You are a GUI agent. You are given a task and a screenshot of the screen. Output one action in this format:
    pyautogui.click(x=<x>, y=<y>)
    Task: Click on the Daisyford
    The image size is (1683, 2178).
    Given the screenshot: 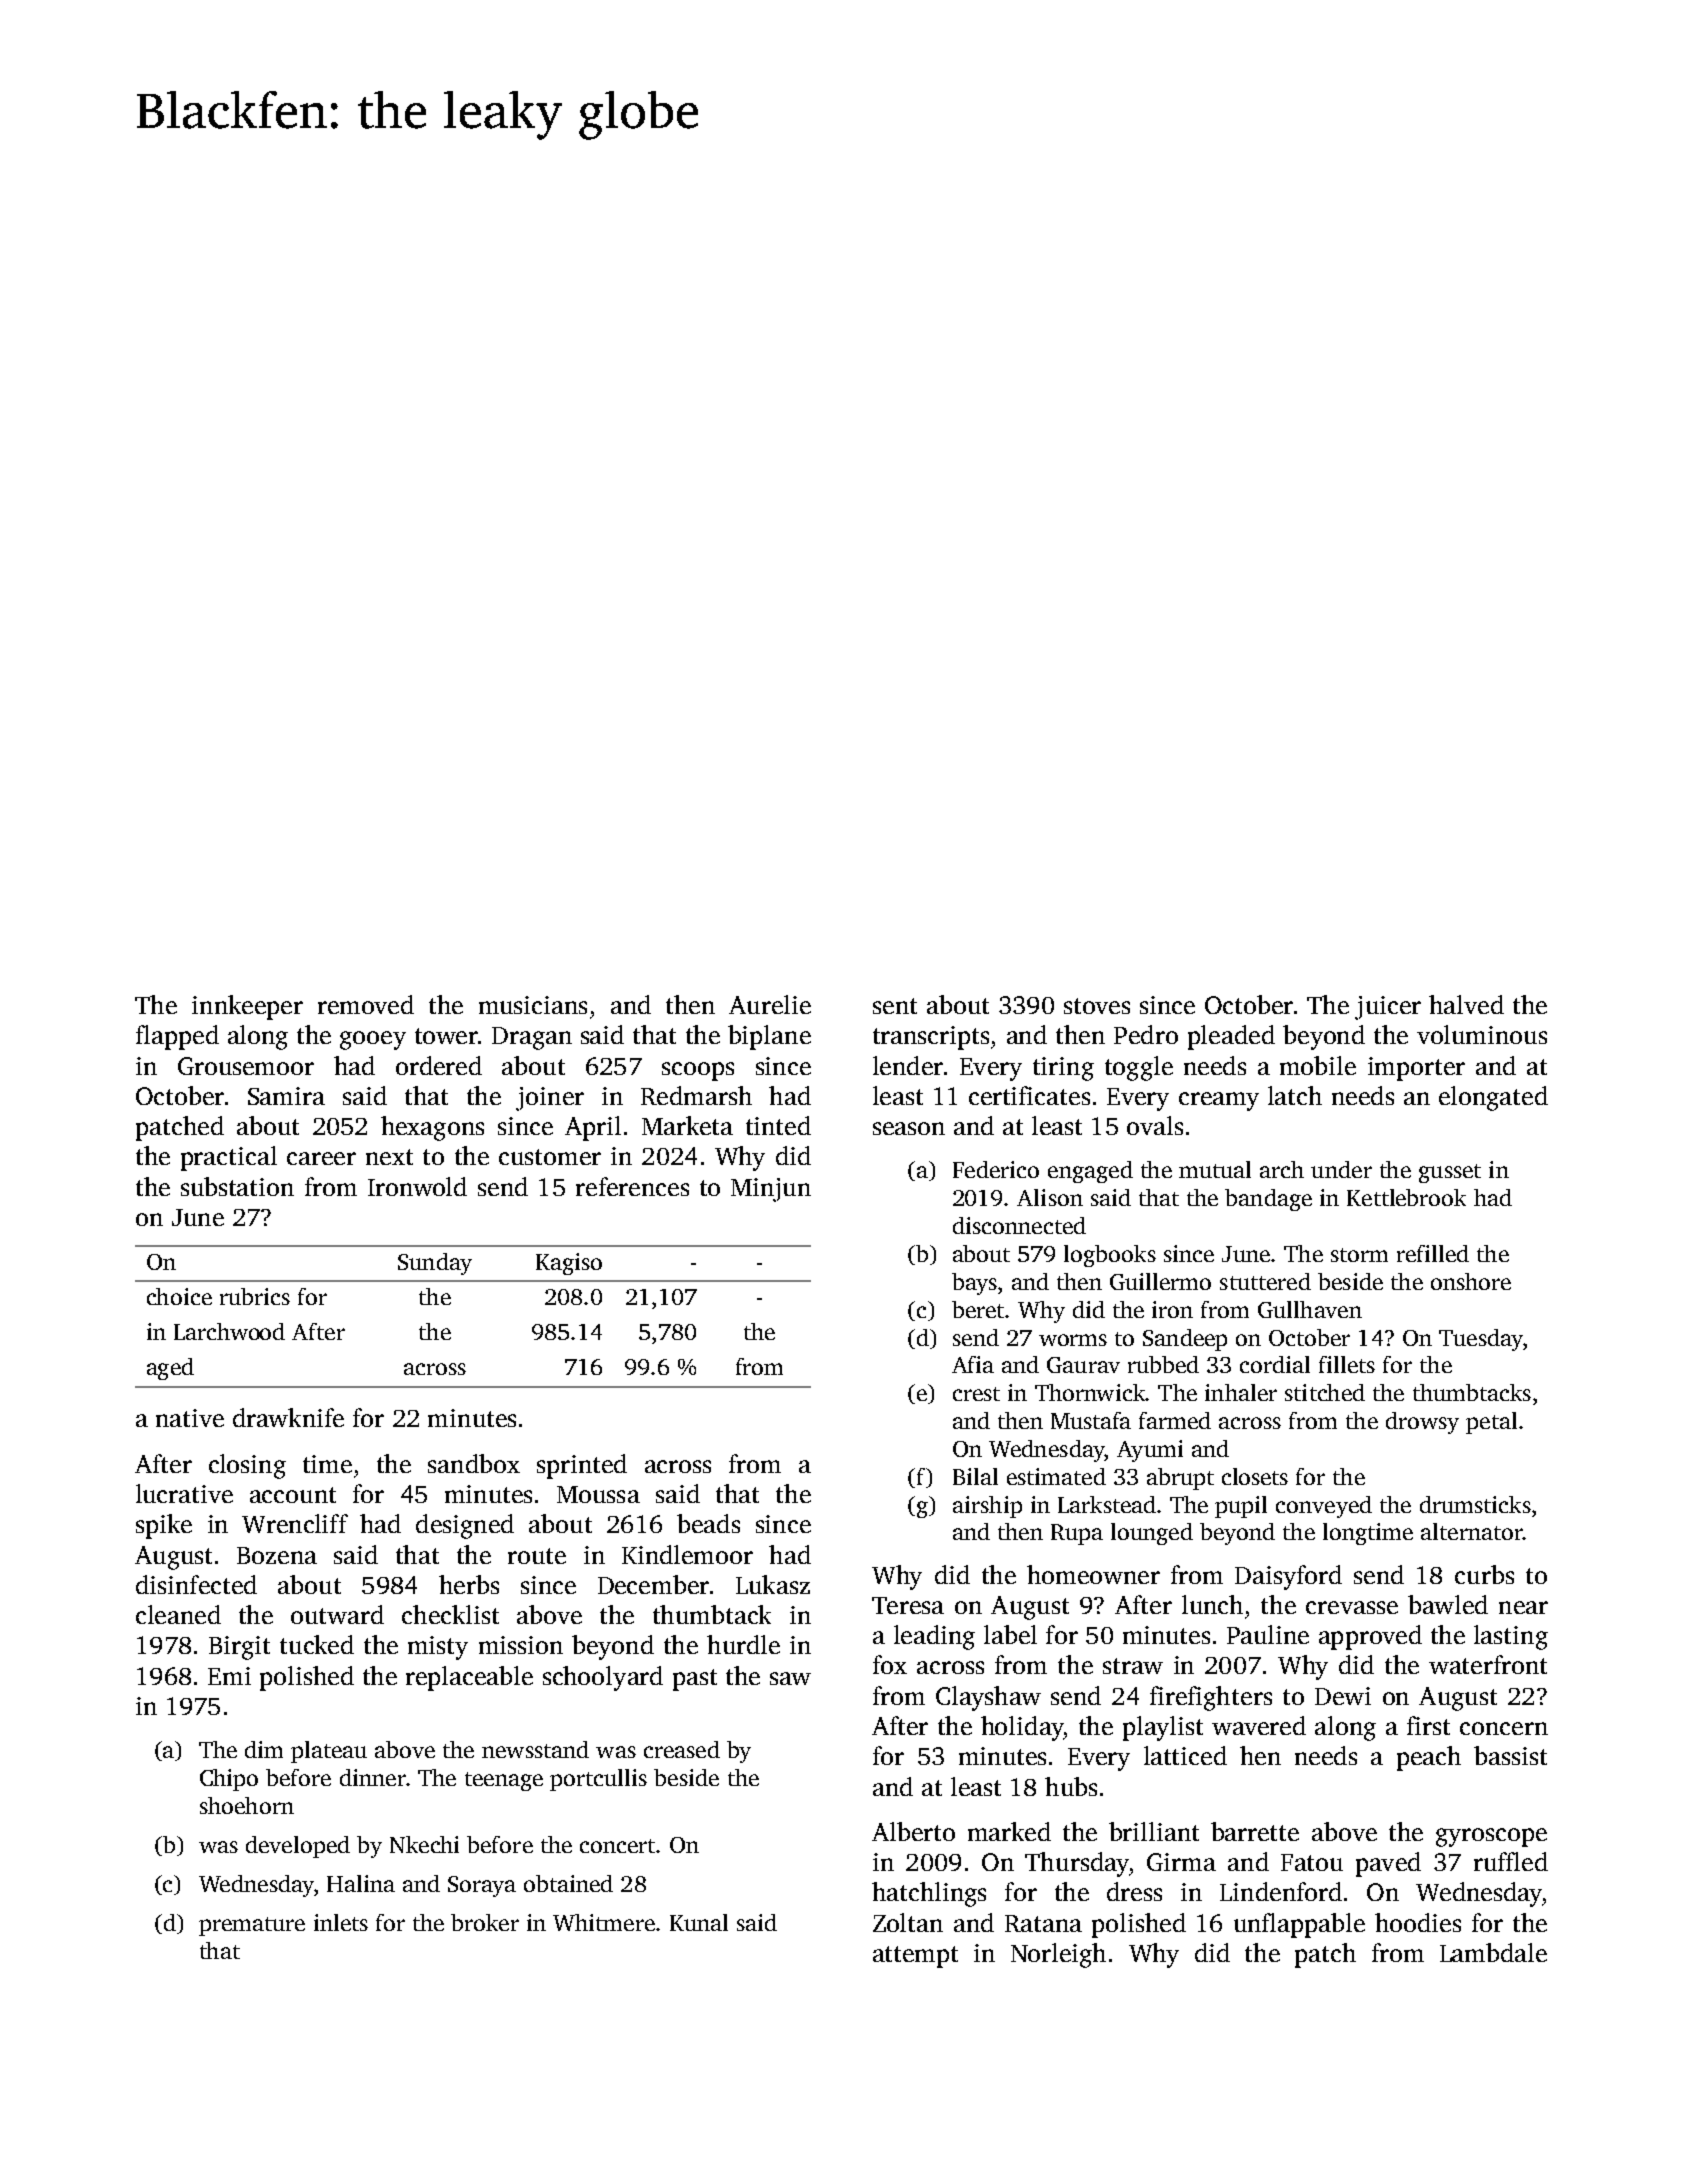 What is the action you would take?
    pyautogui.click(x=1288, y=1577)
